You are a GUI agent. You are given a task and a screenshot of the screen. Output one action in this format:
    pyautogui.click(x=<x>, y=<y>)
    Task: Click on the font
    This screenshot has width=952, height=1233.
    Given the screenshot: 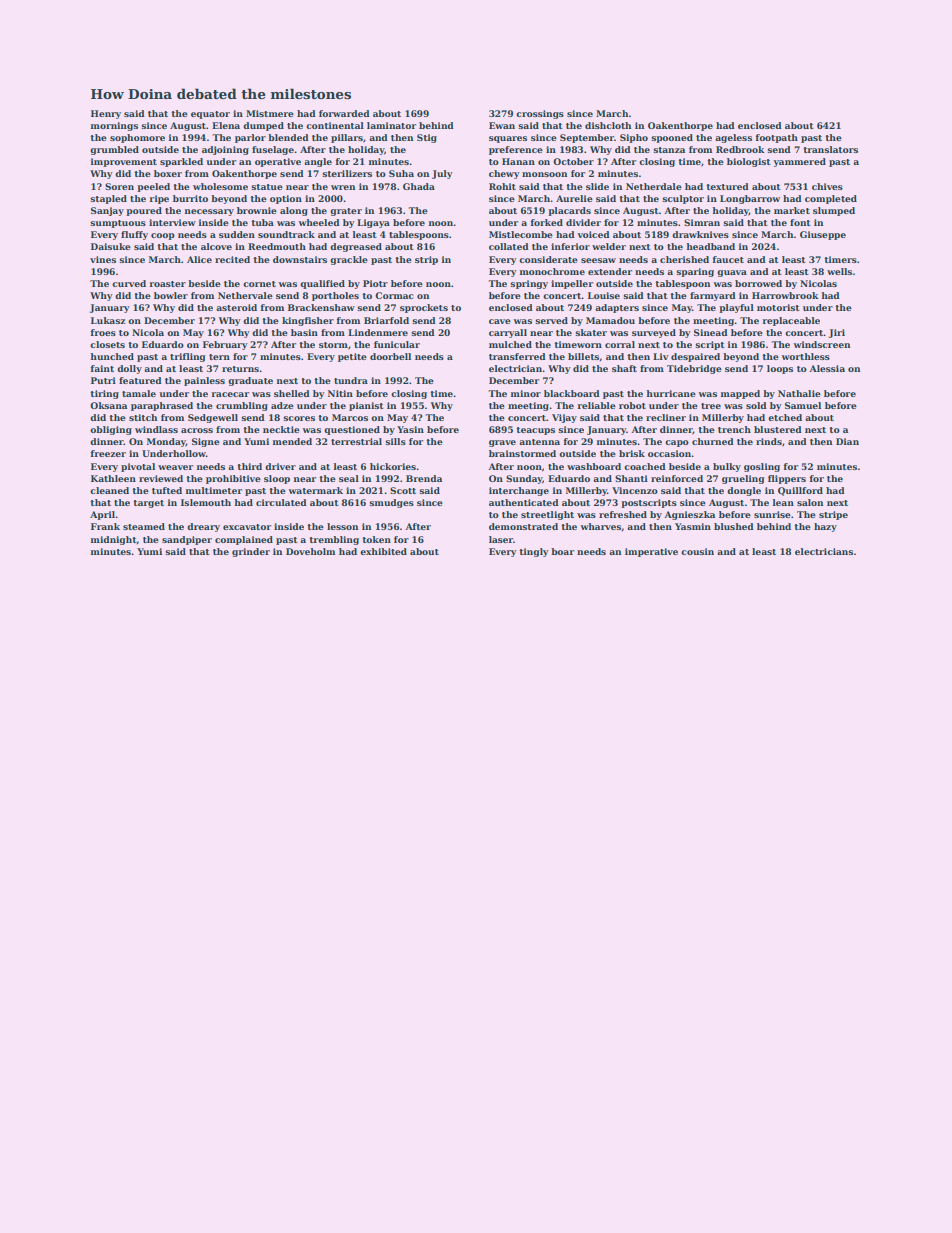 What is the action you would take?
    pyautogui.click(x=800, y=222)
